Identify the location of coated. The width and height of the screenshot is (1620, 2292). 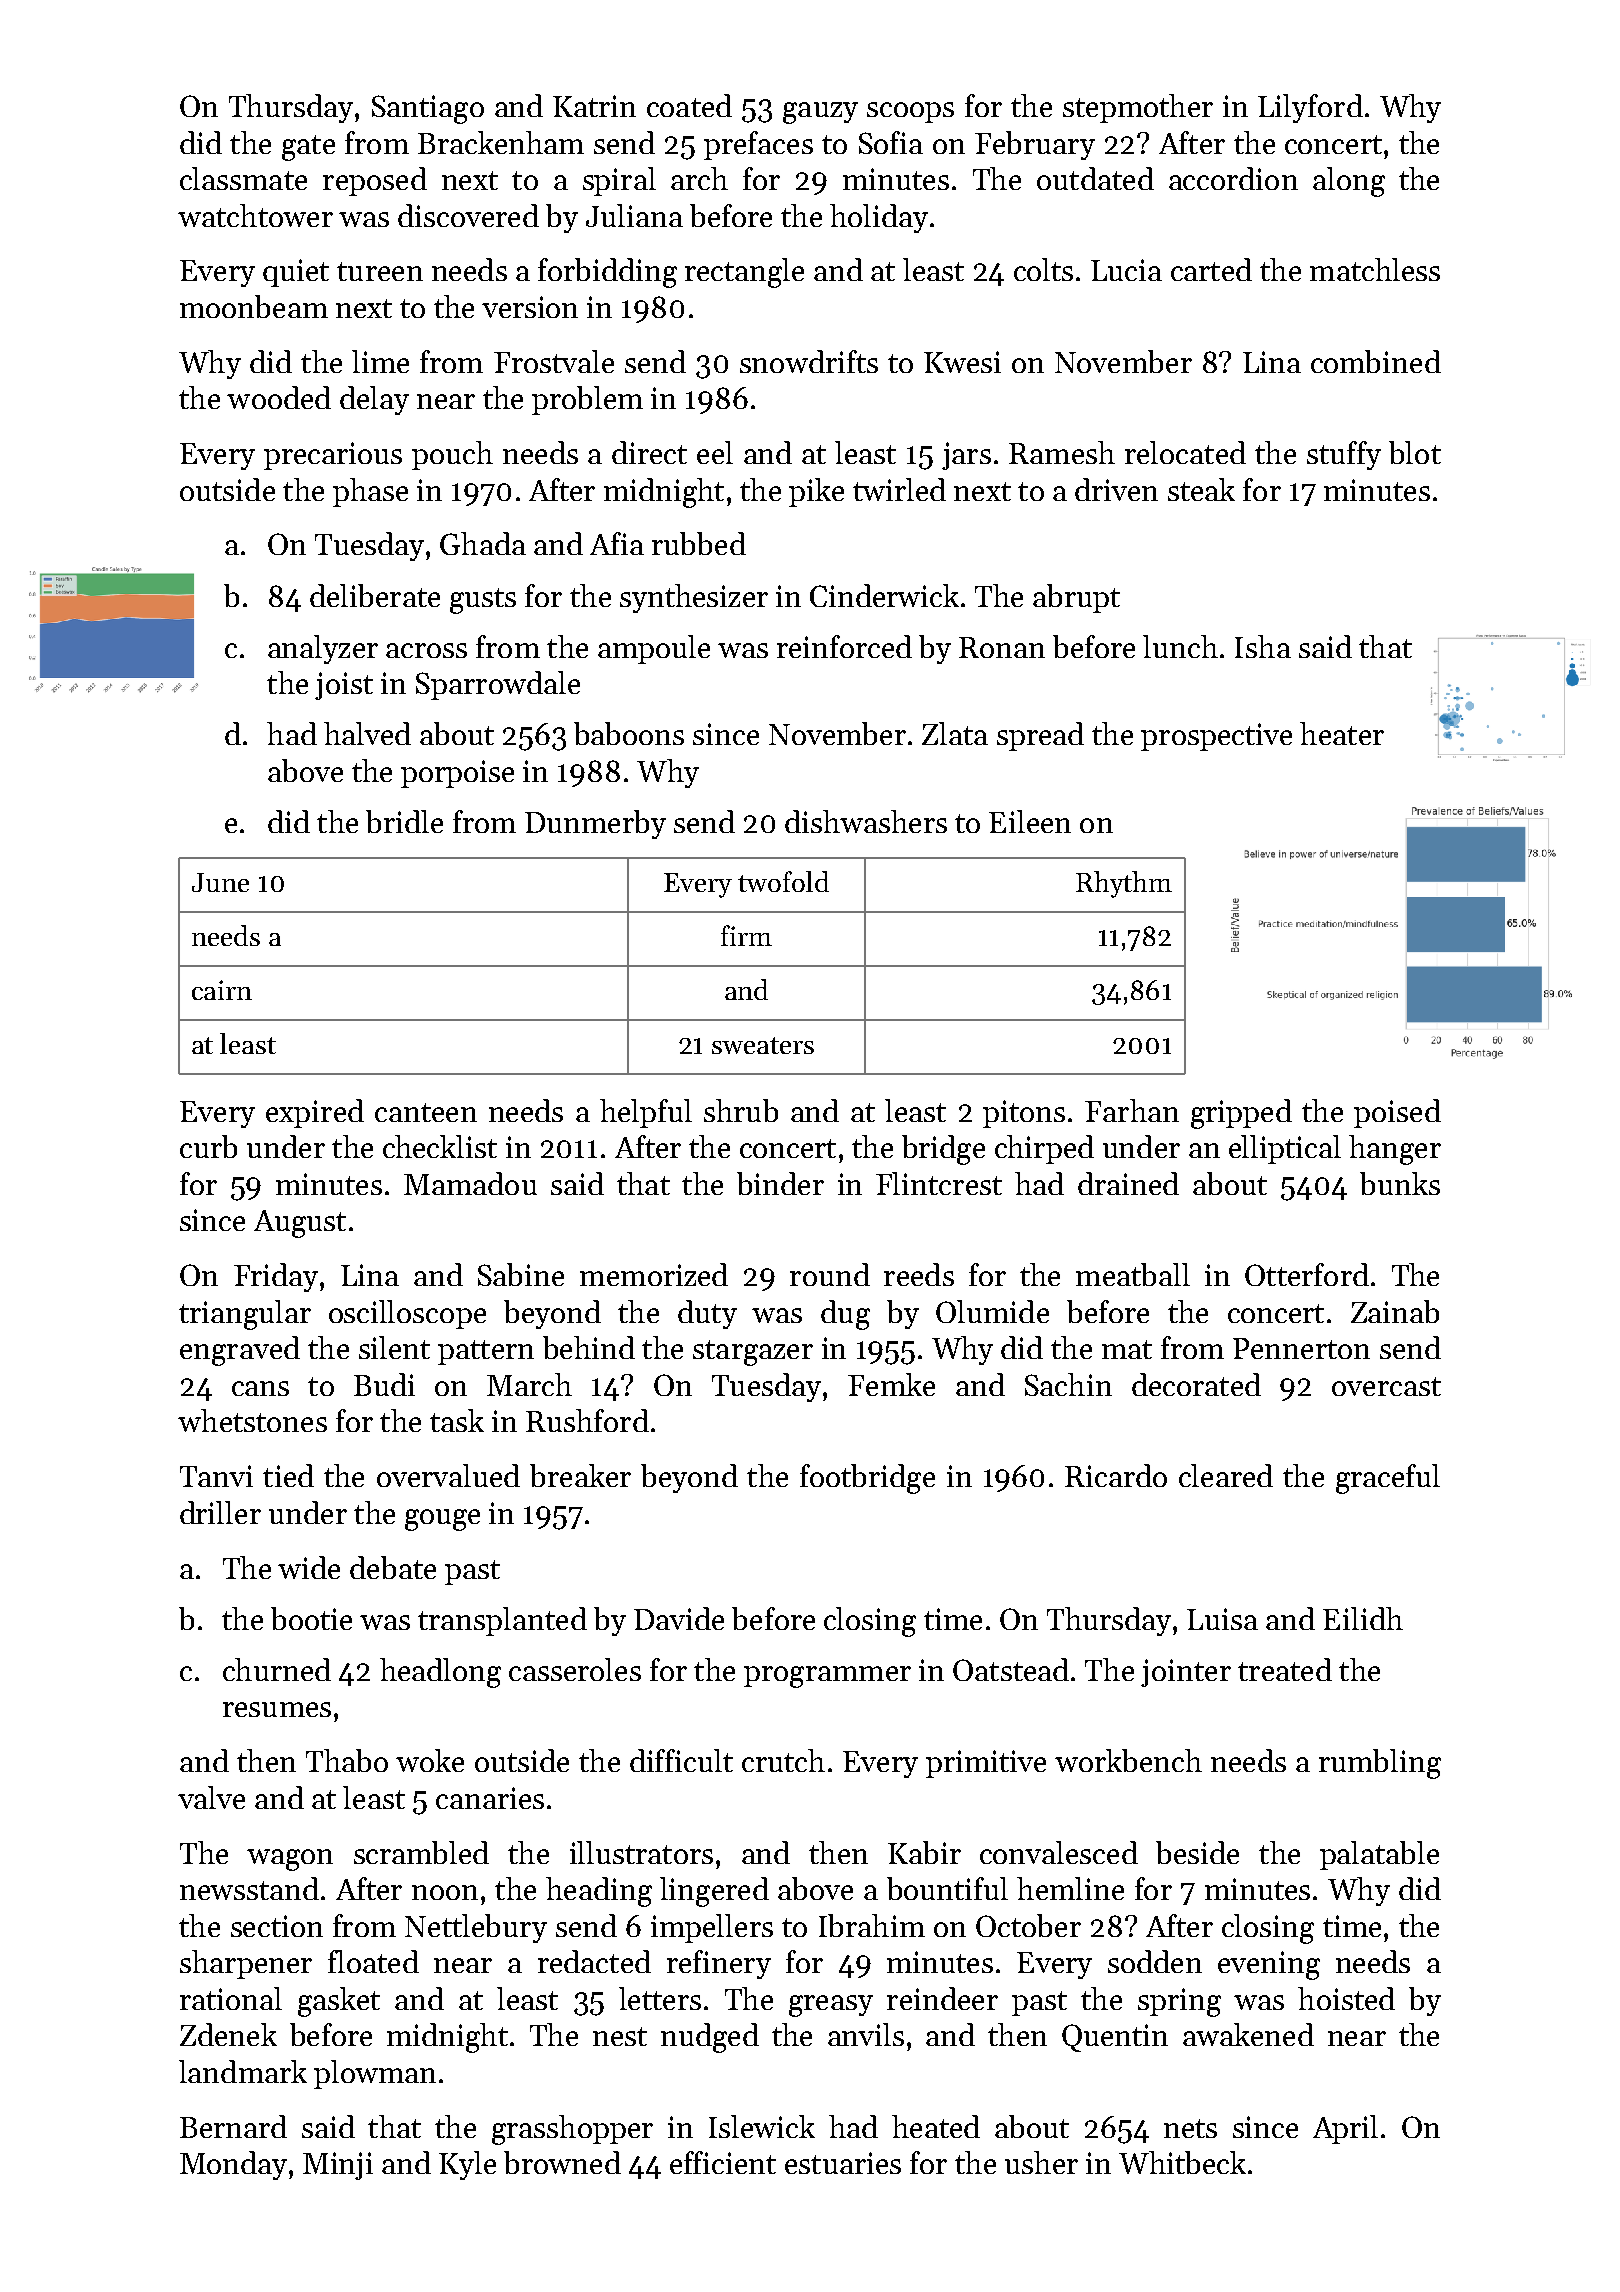
(689, 105).
